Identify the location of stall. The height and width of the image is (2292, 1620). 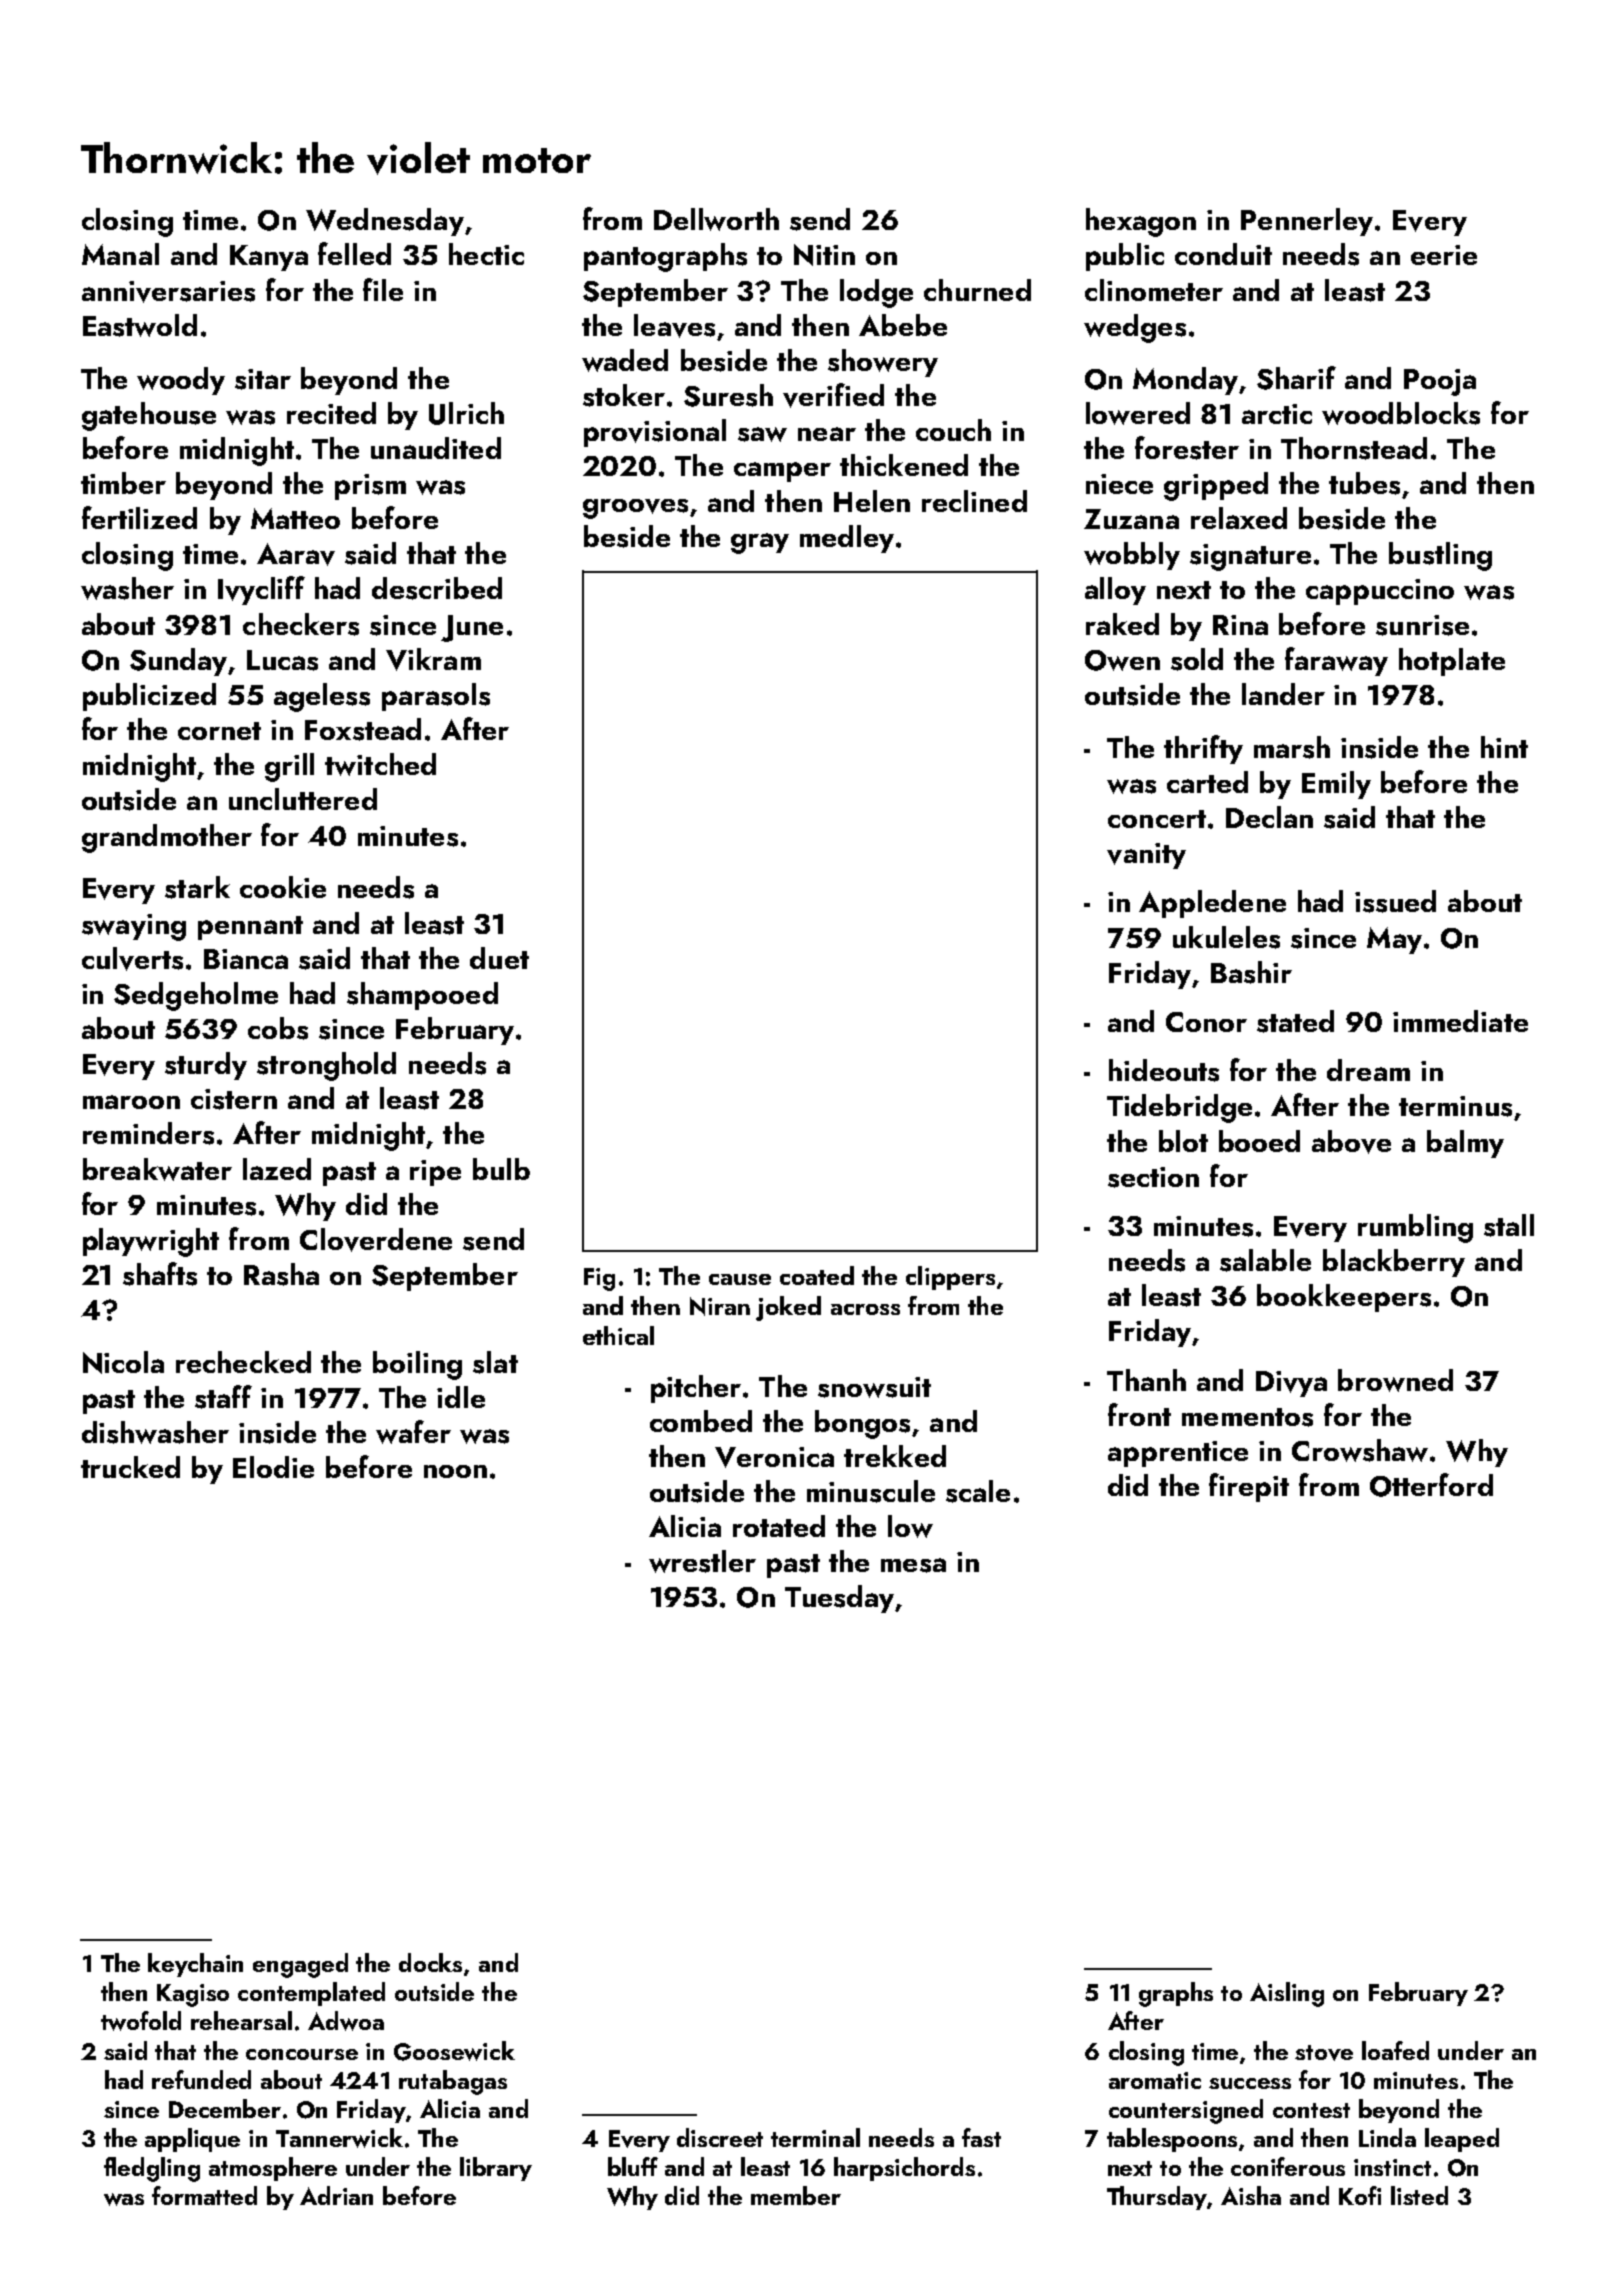
(1509, 1225).
